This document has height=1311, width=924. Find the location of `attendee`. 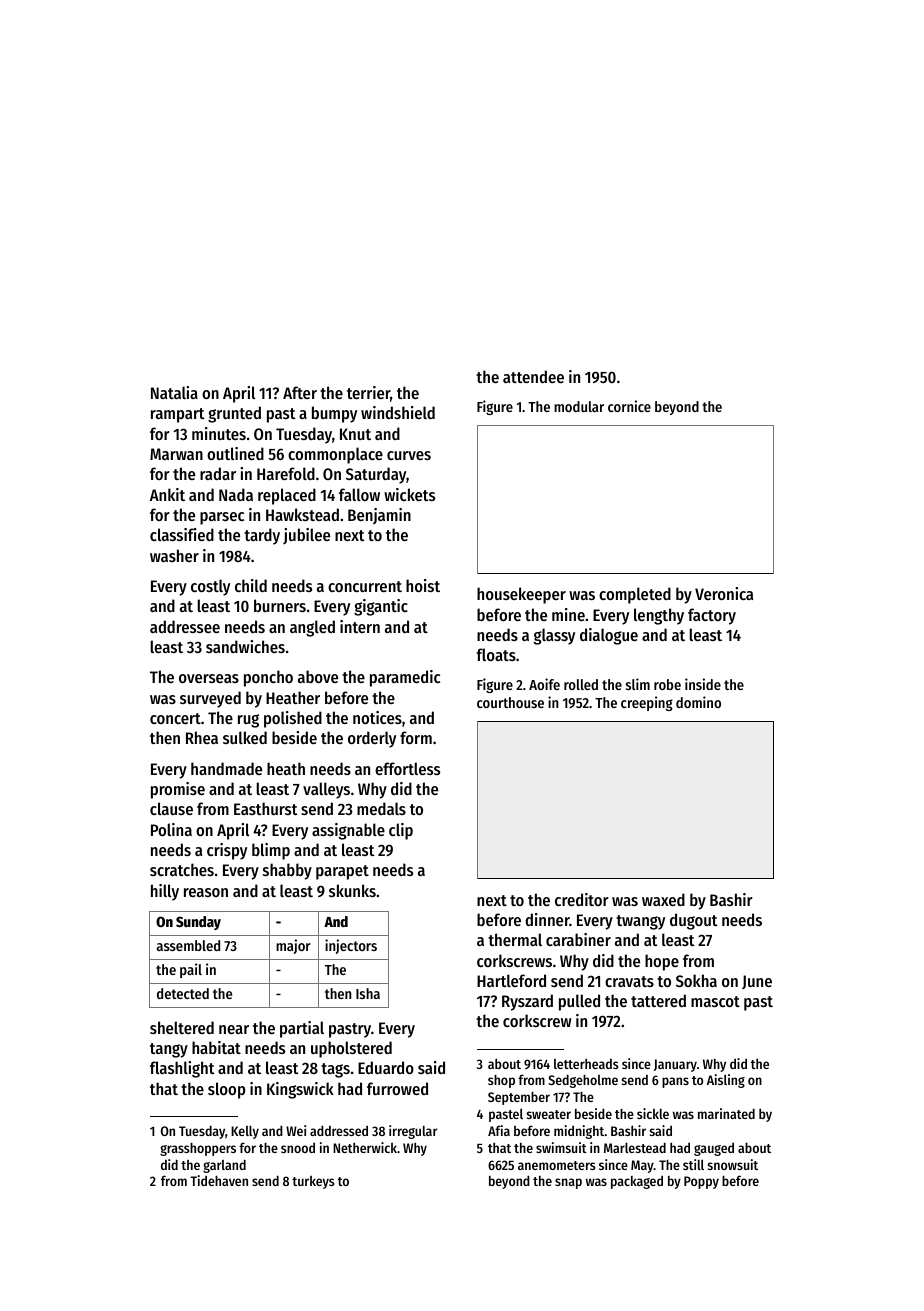

attendee is located at coordinates (533, 376).
